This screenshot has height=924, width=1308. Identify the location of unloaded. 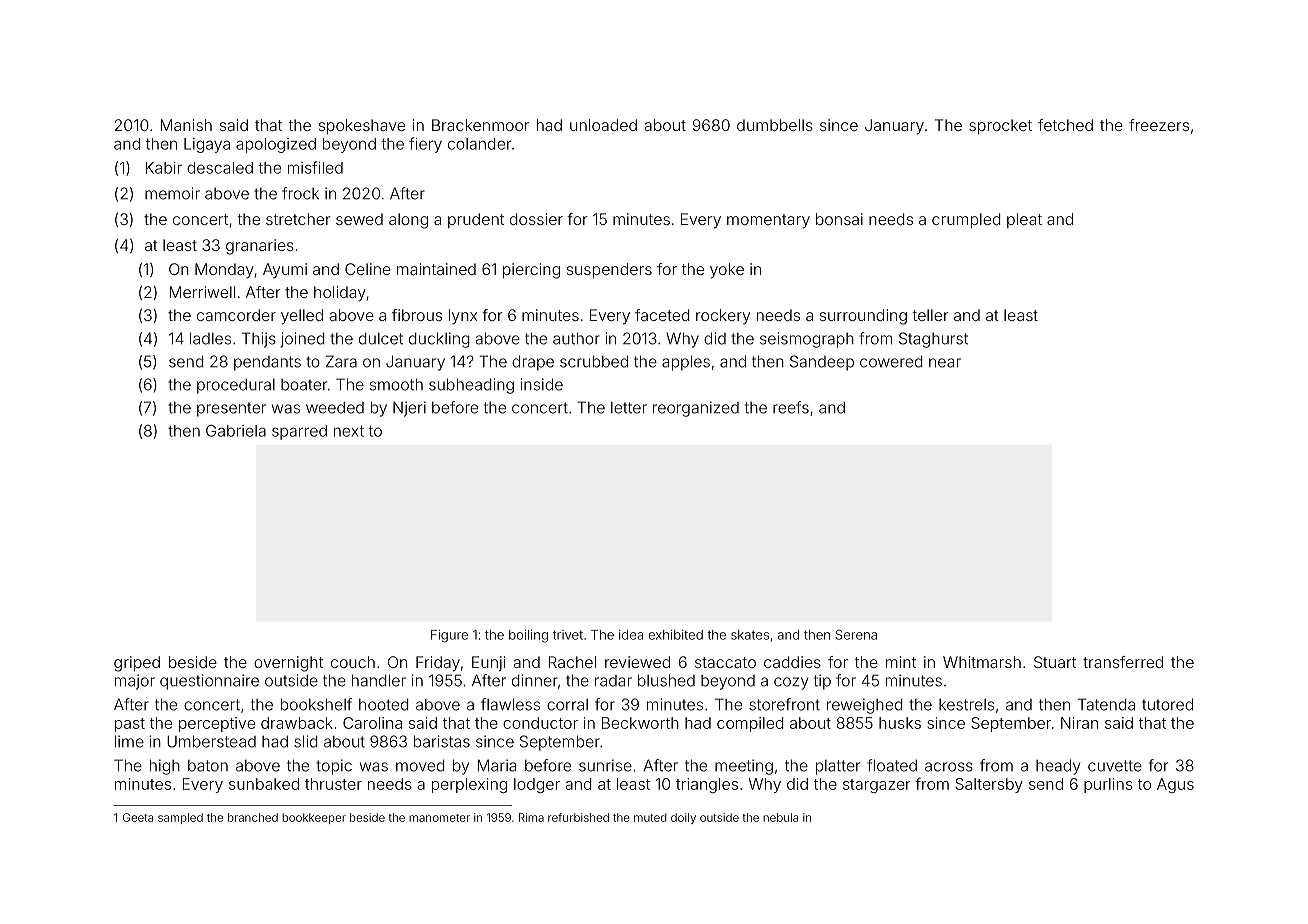
(603, 125).
